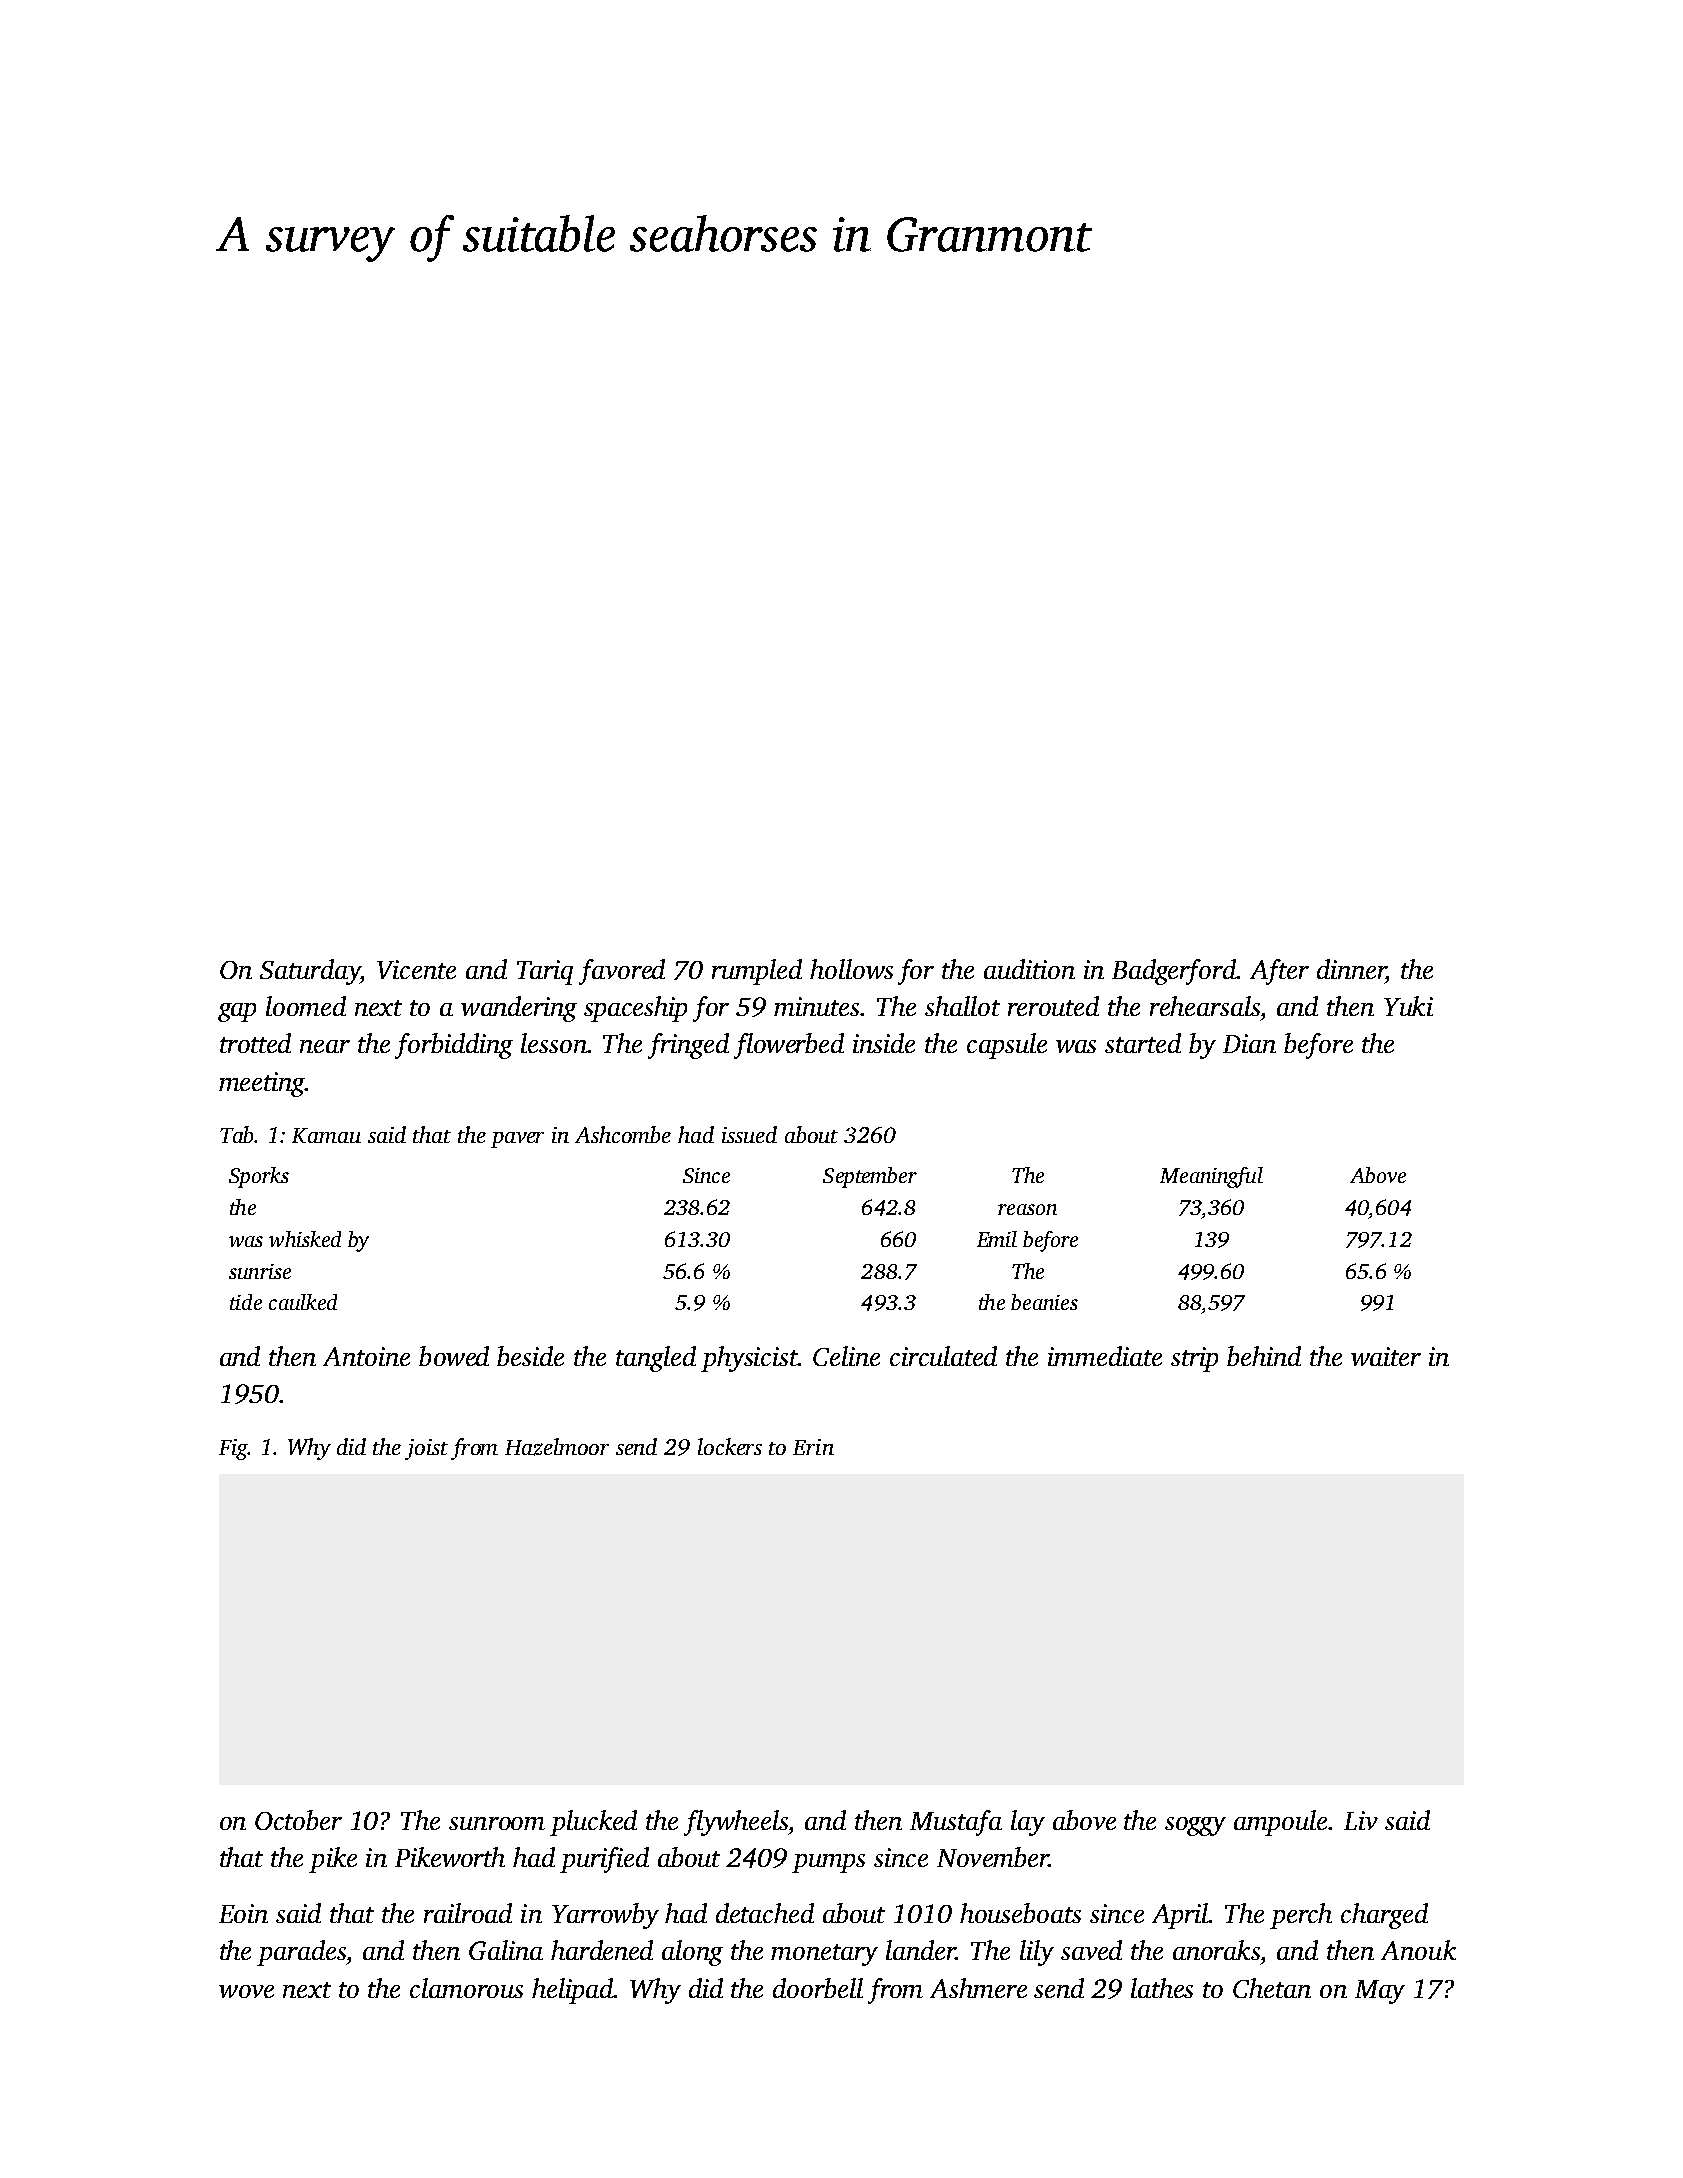 This page has width=1683, height=2178. Describe the element at coordinates (466, 1988) in the page. I see `clamorous` at that location.
